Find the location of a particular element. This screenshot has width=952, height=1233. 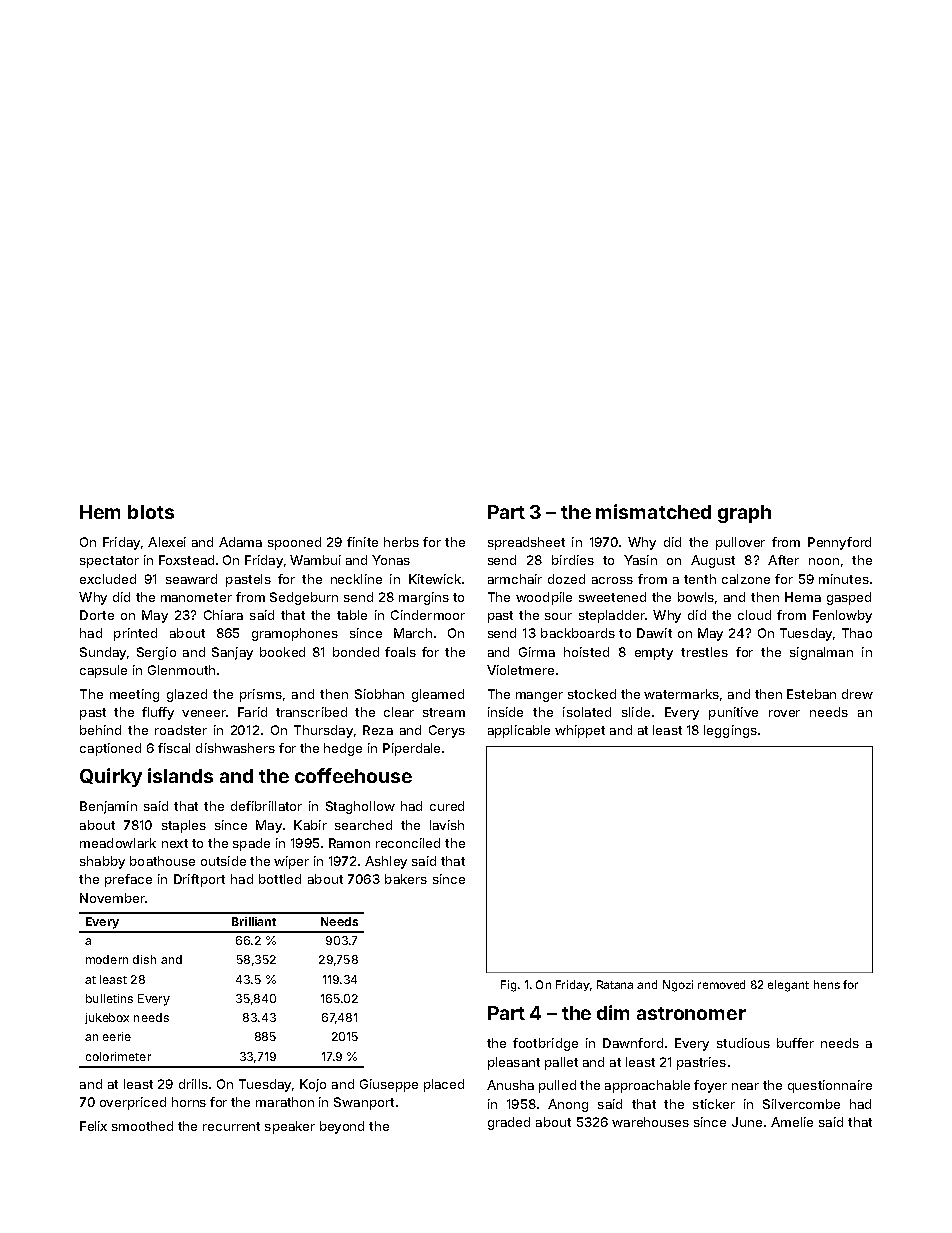

birdies is located at coordinates (573, 560).
